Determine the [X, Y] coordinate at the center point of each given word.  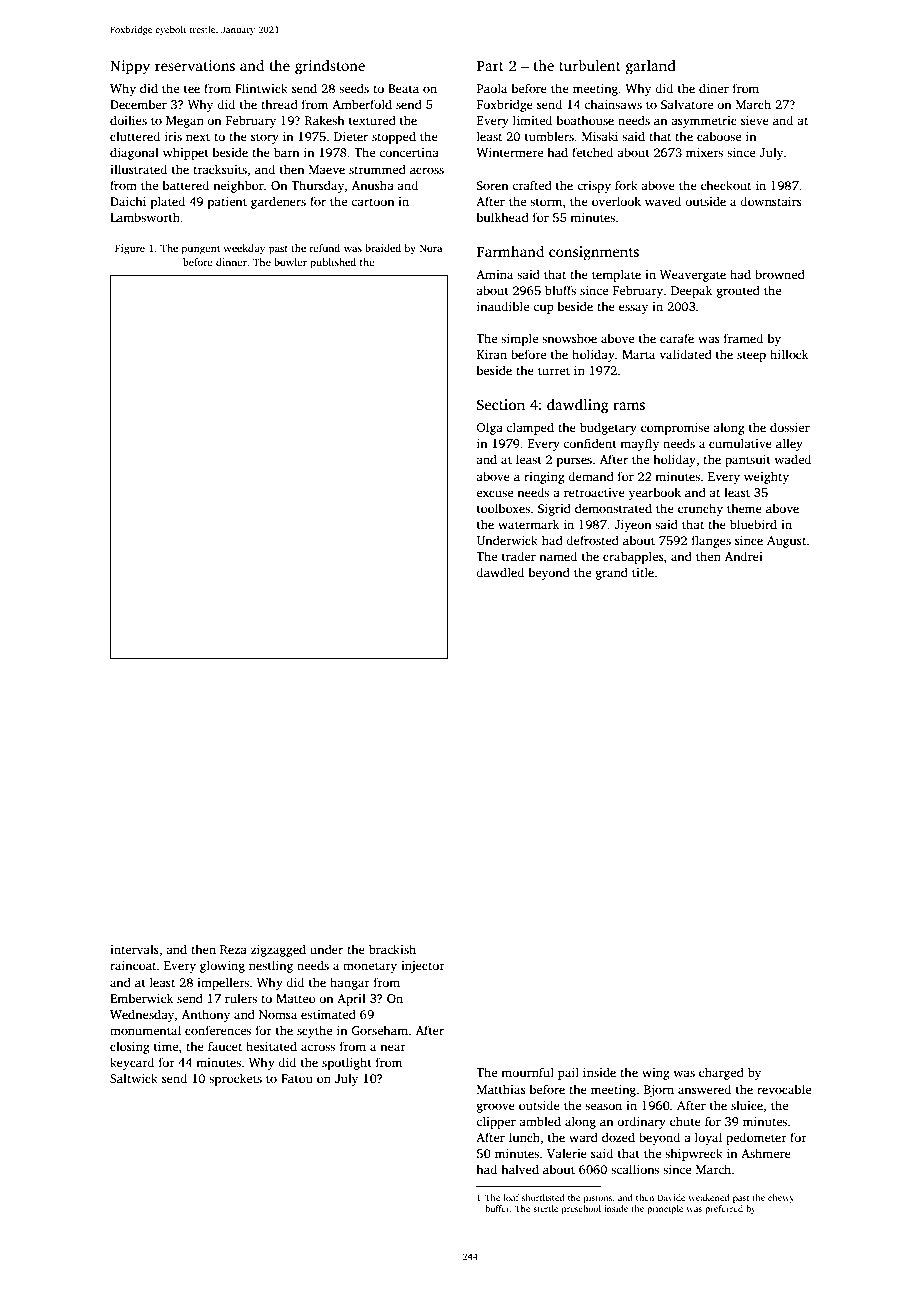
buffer [497, 1208]
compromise [675, 429]
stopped [394, 137]
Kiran [492, 354]
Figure [130, 249]
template [616, 275]
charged [721, 1073]
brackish [392, 949]
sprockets [235, 1079]
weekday [244, 249]
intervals [134, 949]
